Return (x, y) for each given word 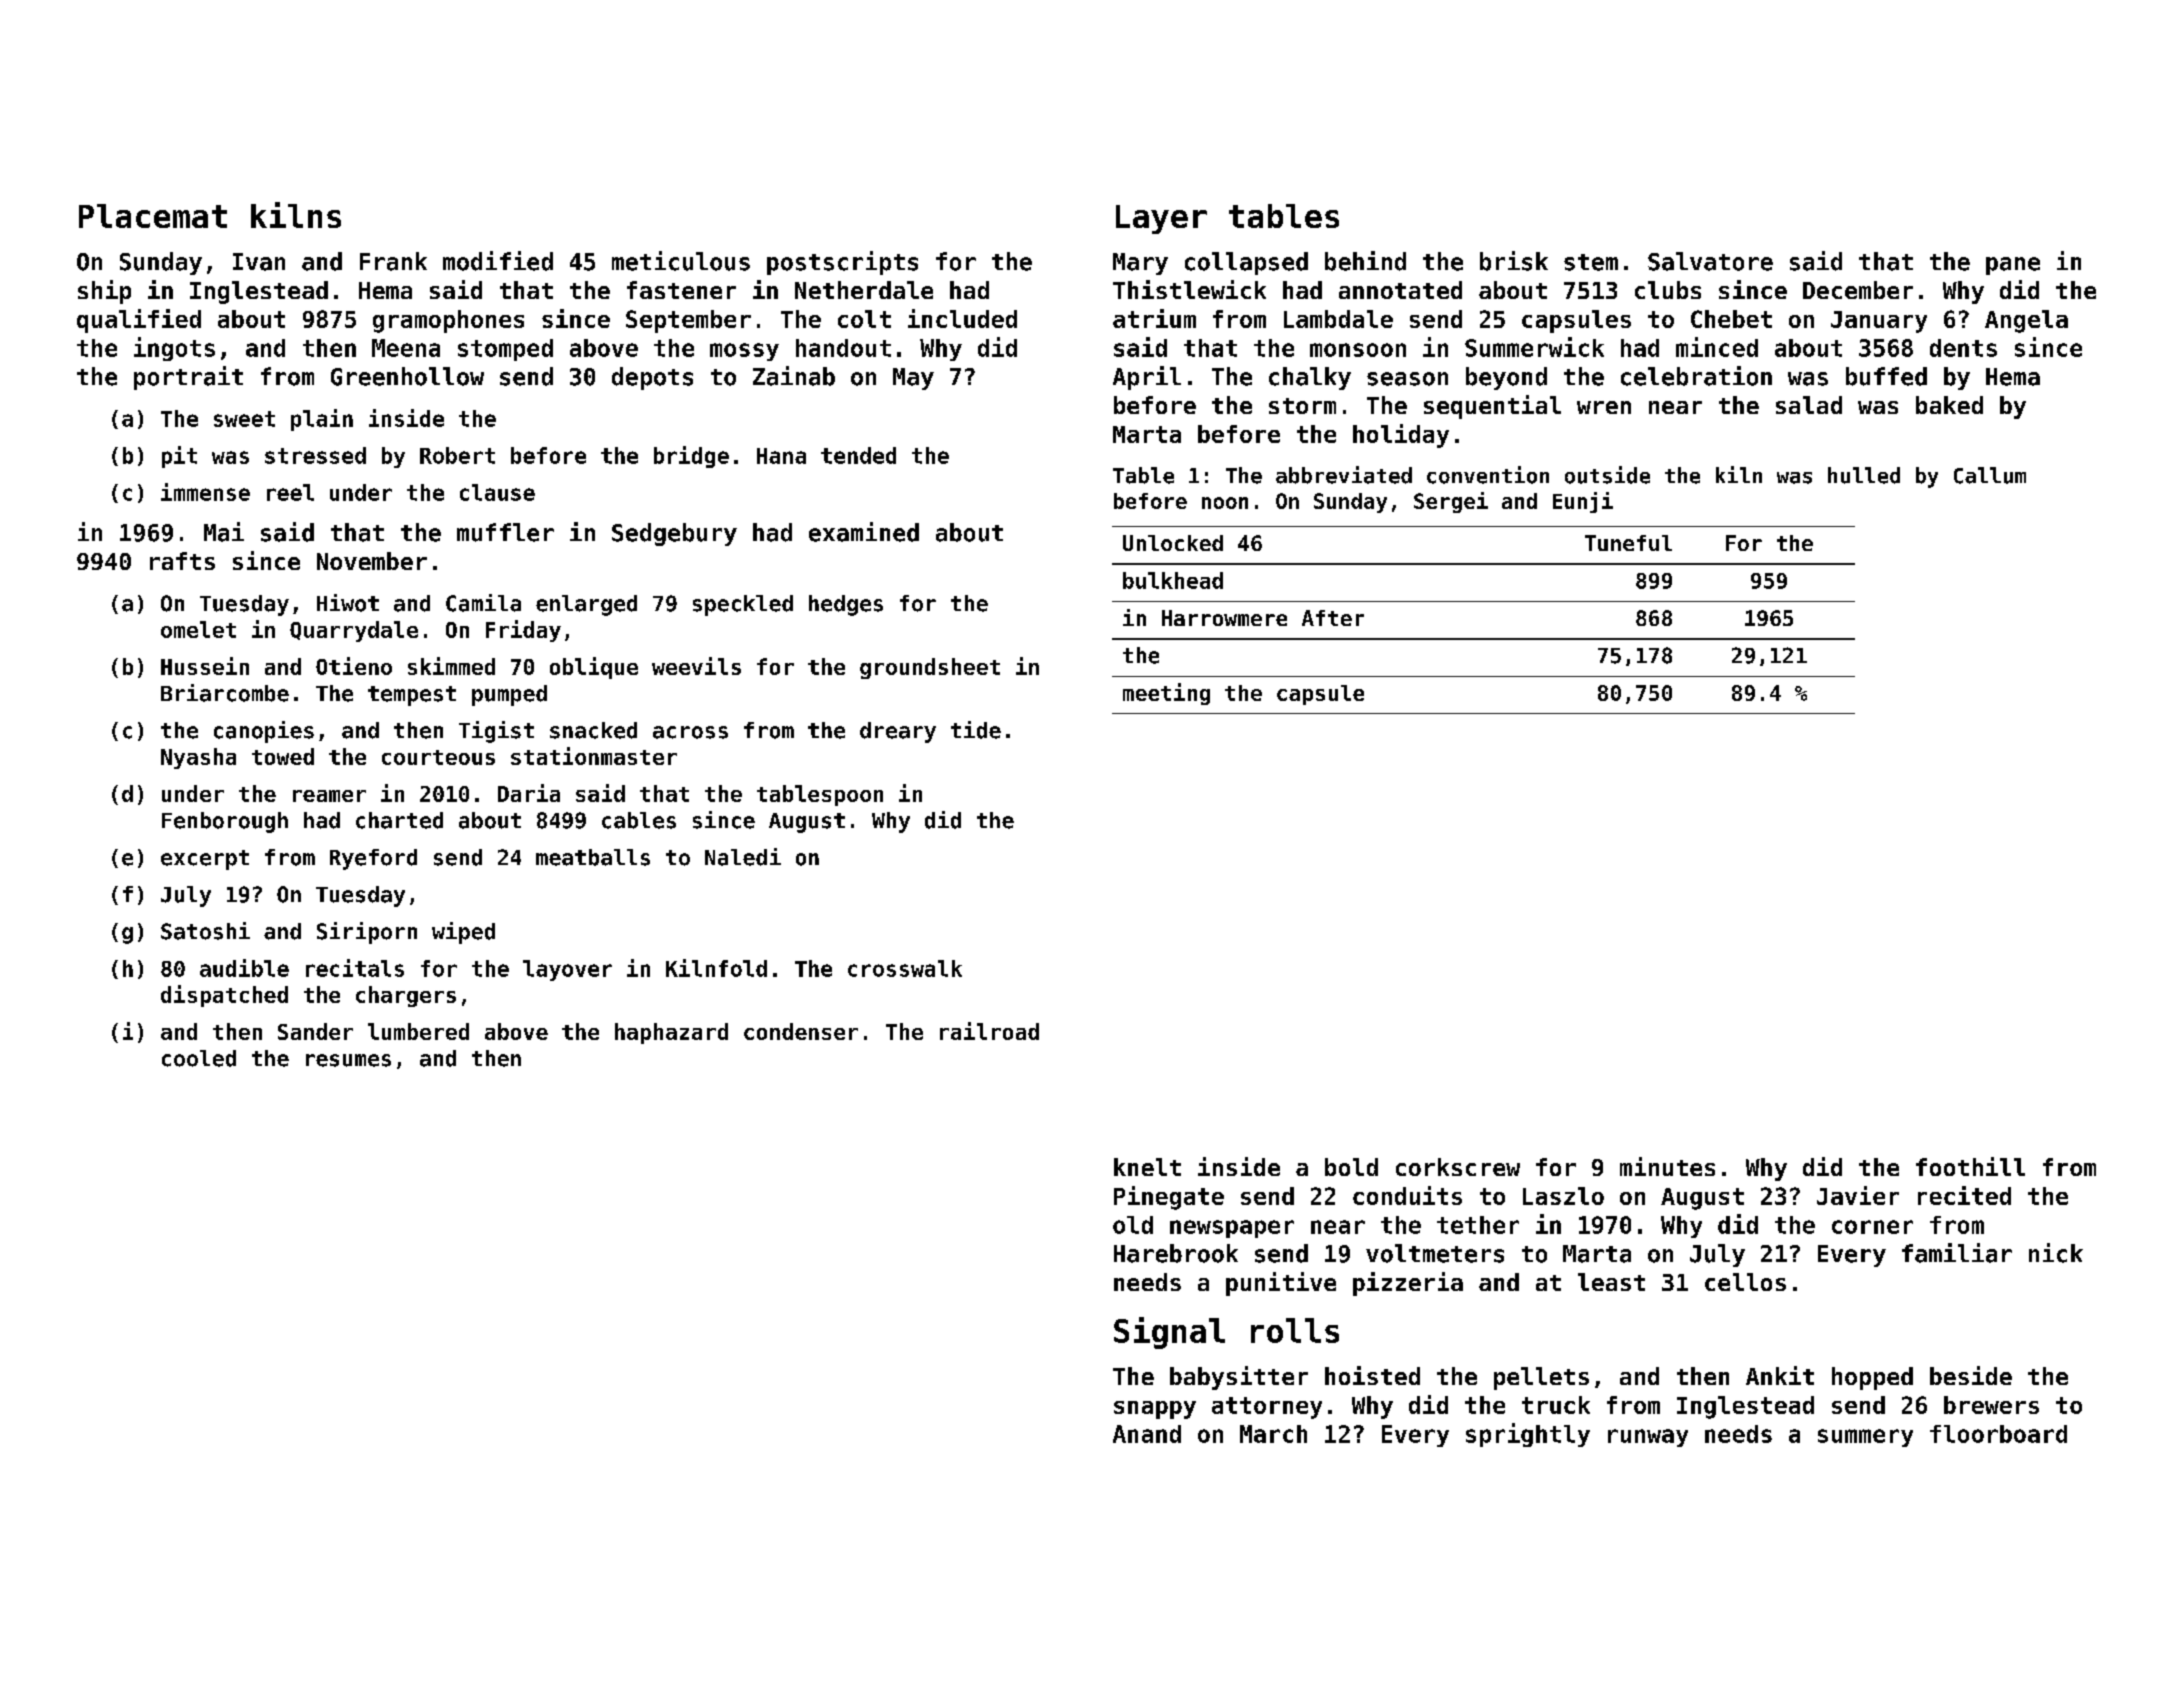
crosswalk (905, 968)
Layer (1161, 219)
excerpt (205, 860)
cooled (199, 1058)
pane (2013, 266)
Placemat (153, 216)
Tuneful (1628, 543)
